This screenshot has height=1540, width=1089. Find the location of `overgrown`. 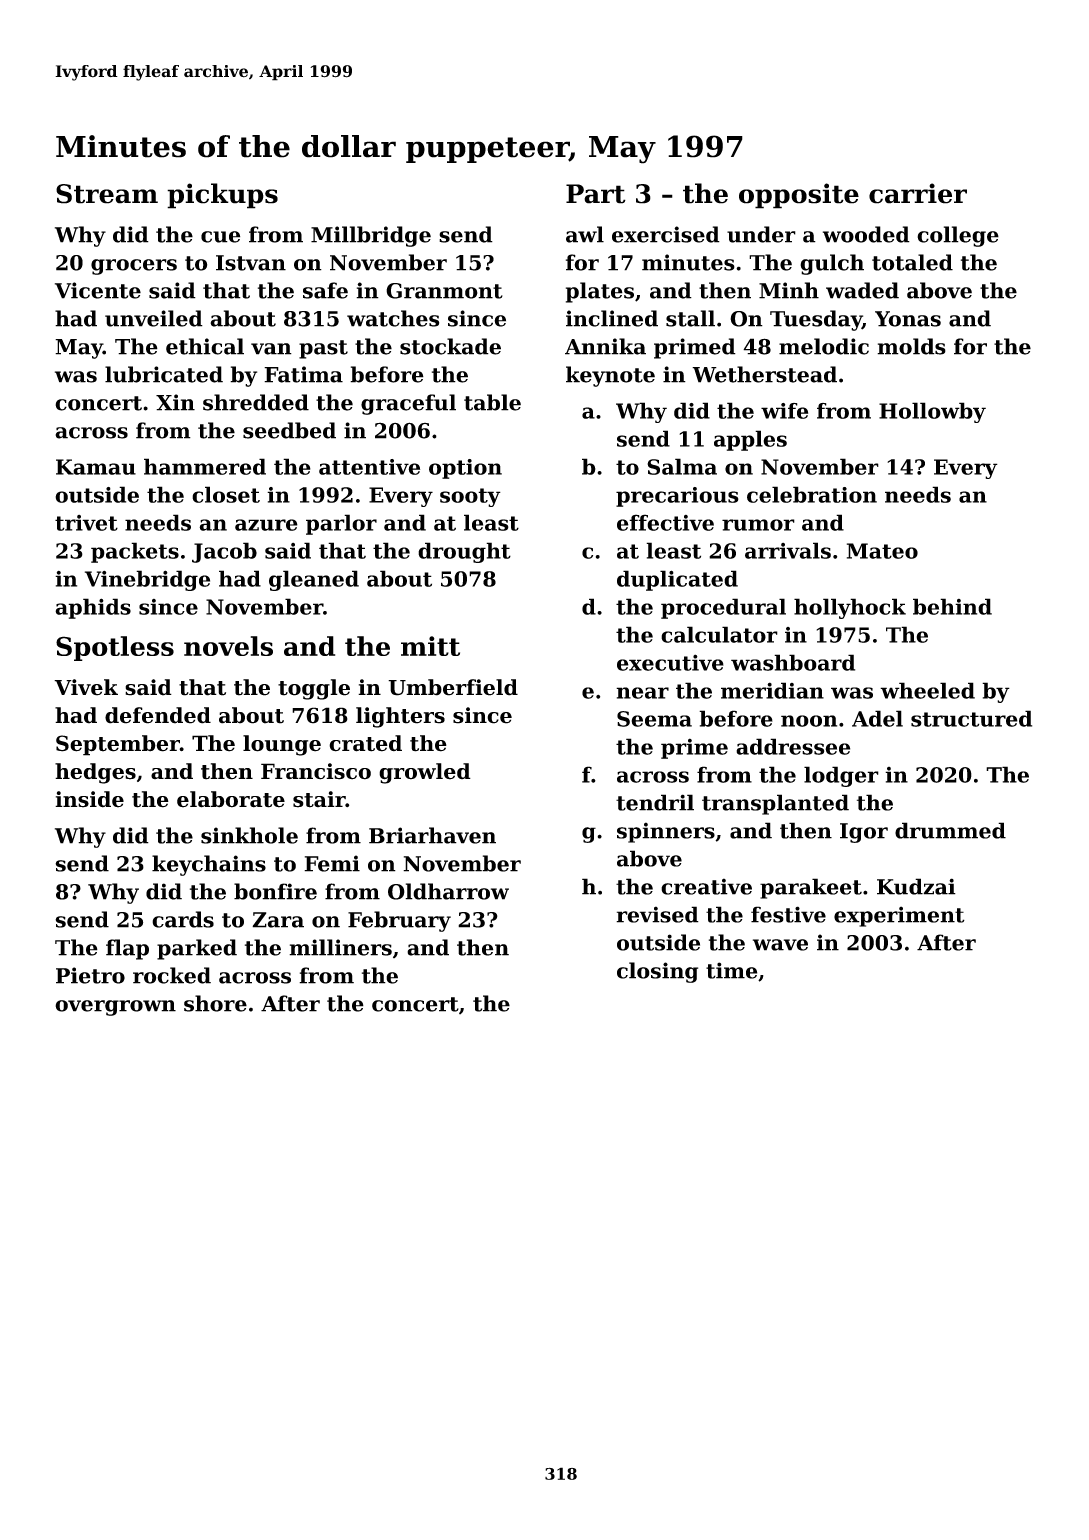

overgrown is located at coordinates (115, 1008).
